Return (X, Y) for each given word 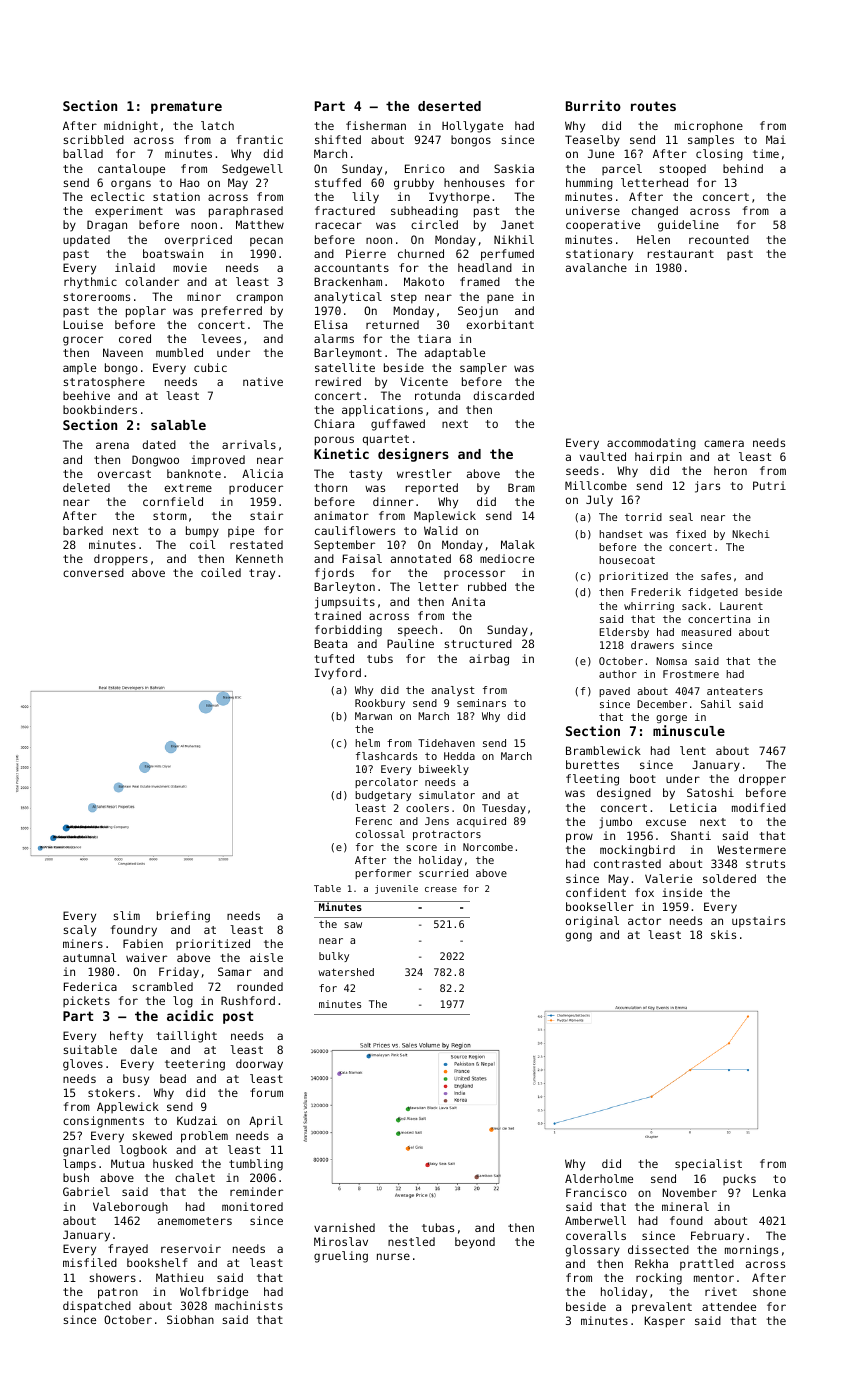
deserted (449, 106)
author (618, 674)
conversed (93, 572)
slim (126, 915)
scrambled (162, 986)
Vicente (424, 381)
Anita (468, 601)
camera (724, 443)
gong (578, 937)
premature (186, 107)
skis (723, 934)
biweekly (444, 770)
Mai (776, 139)
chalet (195, 1177)
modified (759, 807)
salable (178, 425)
